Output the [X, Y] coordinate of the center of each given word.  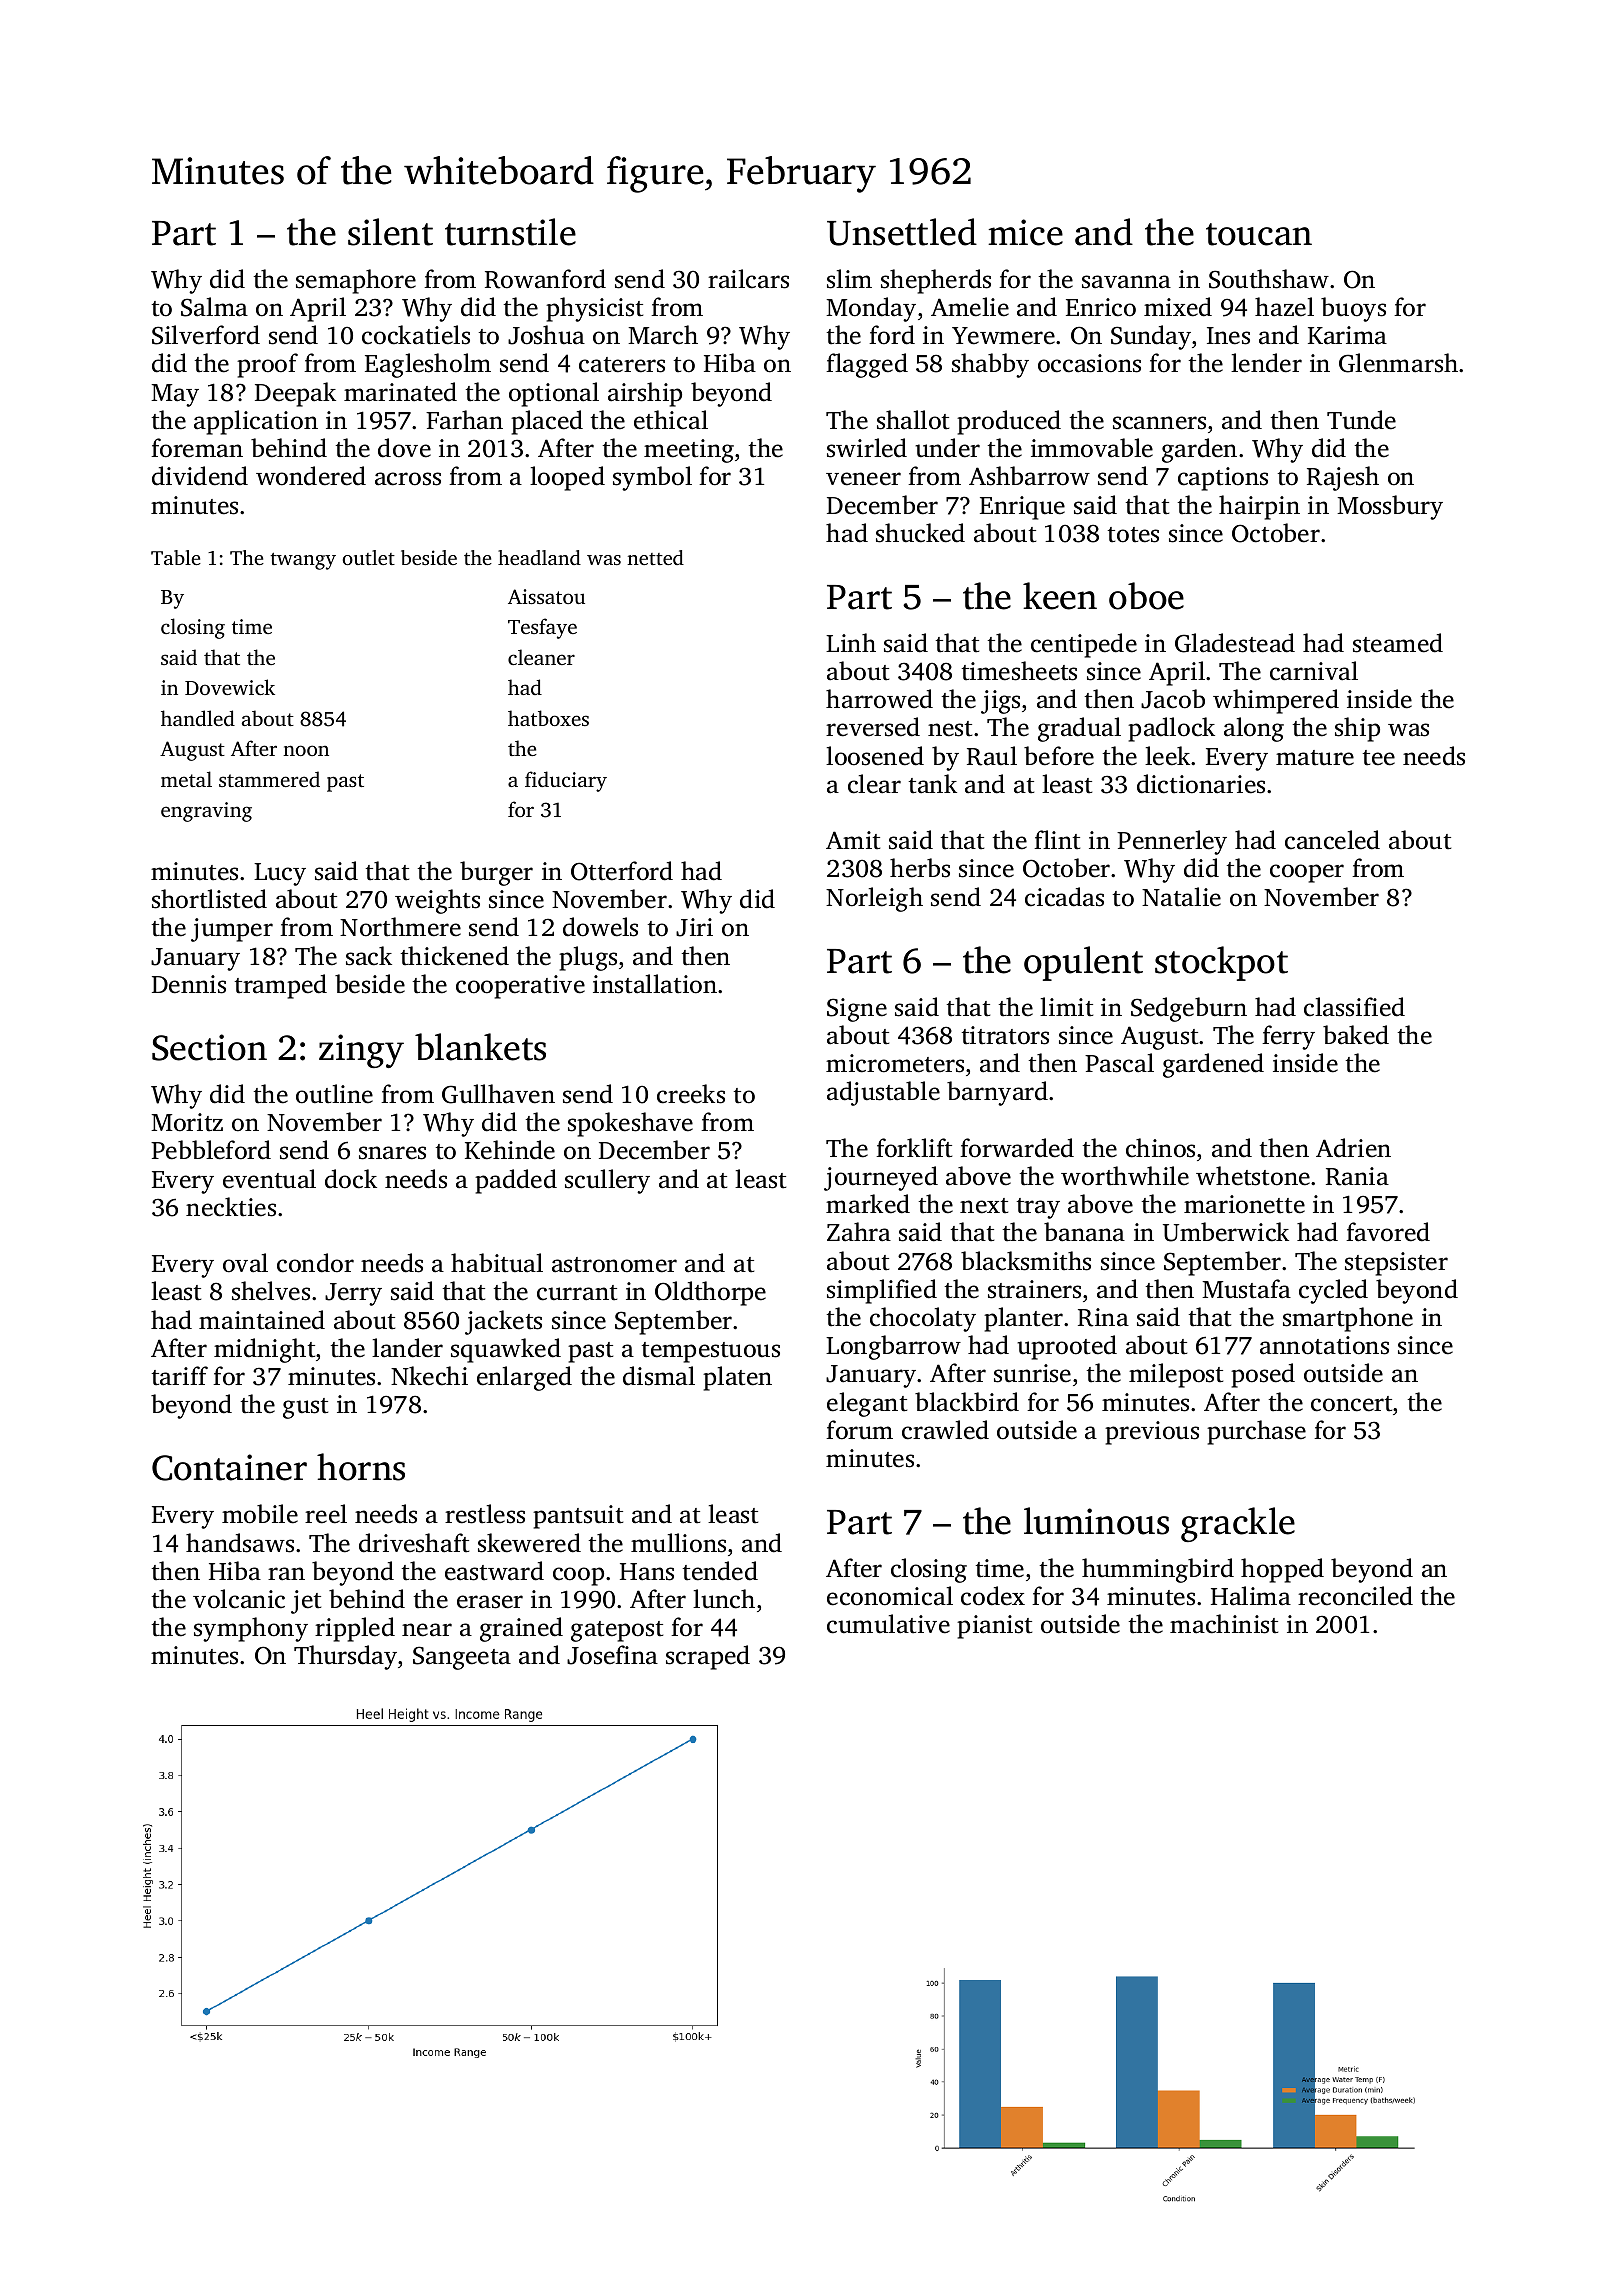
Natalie [1181, 897]
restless [485, 1514]
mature [1315, 758]
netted [655, 557]
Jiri [694, 927]
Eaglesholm [428, 365]
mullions [678, 1543]
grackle [1238, 1524]
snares [392, 1153]
